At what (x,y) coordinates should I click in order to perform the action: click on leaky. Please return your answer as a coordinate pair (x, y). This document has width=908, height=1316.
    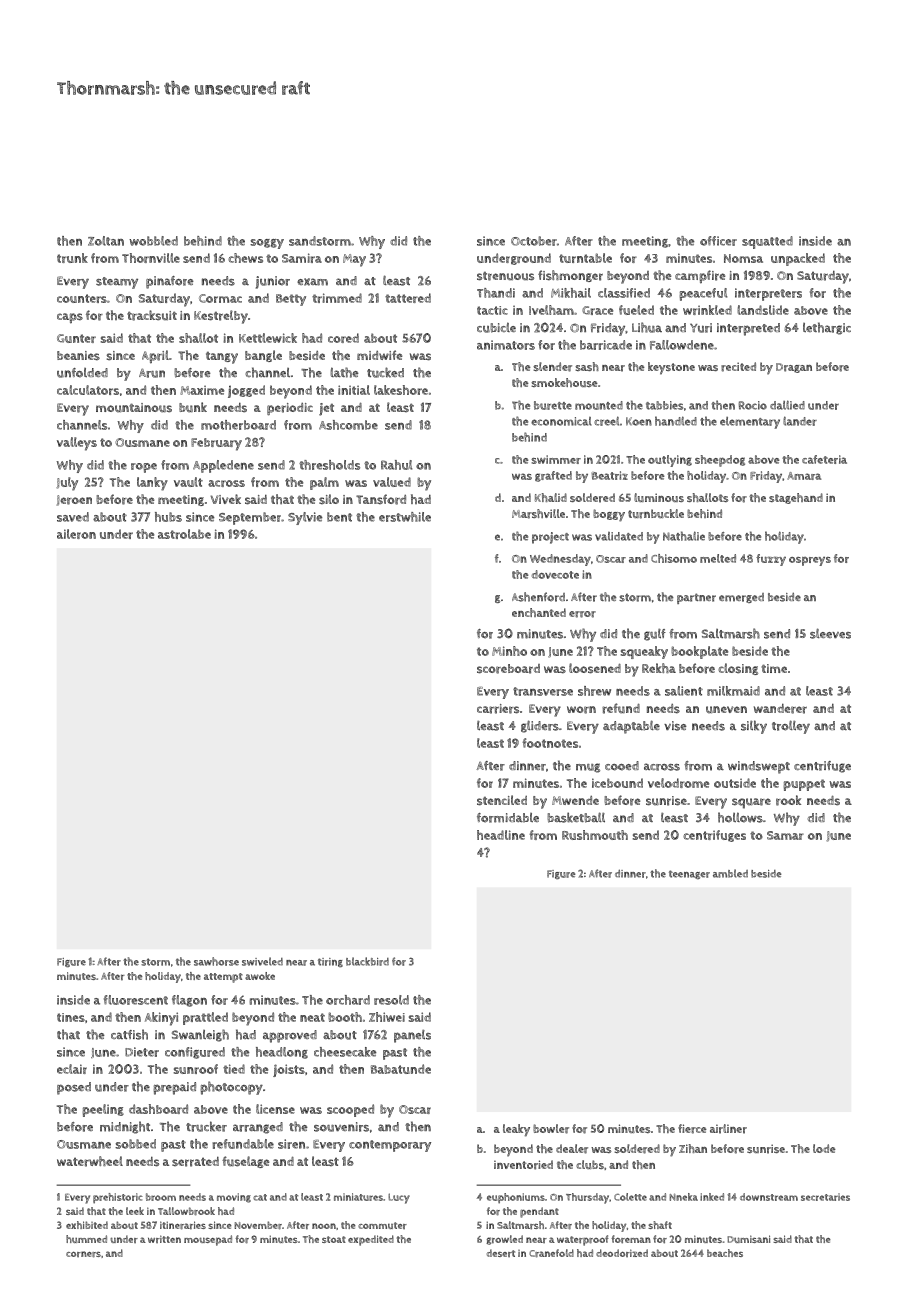
    Looking at the image, I should click on (516, 1130).
